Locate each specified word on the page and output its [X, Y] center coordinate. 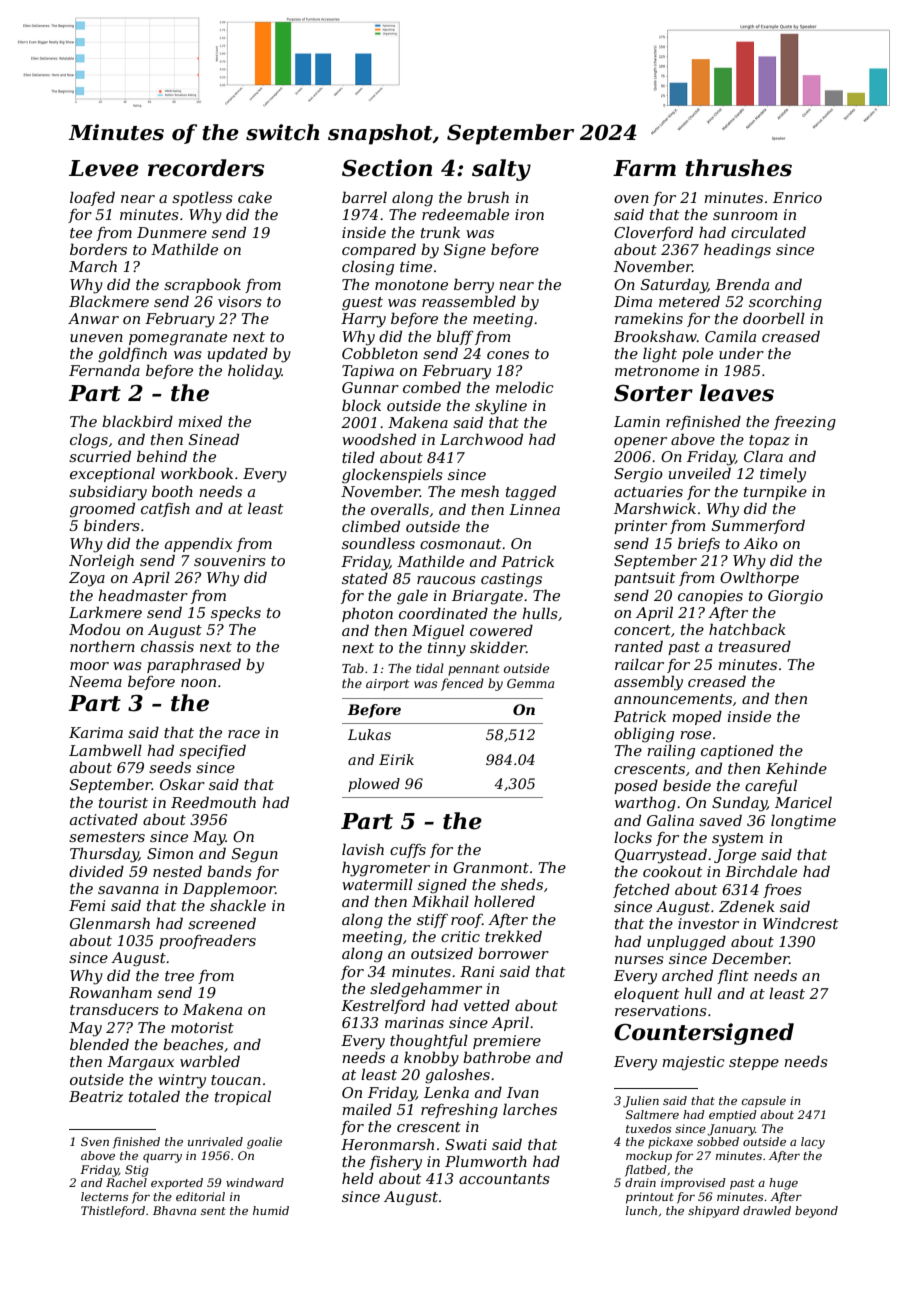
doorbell [774, 318]
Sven [95, 1141]
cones [508, 355]
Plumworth [486, 1161]
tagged [531, 493]
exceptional [112, 474]
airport [387, 685]
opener [640, 442]
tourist [123, 802]
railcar [639, 664]
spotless [202, 198]
